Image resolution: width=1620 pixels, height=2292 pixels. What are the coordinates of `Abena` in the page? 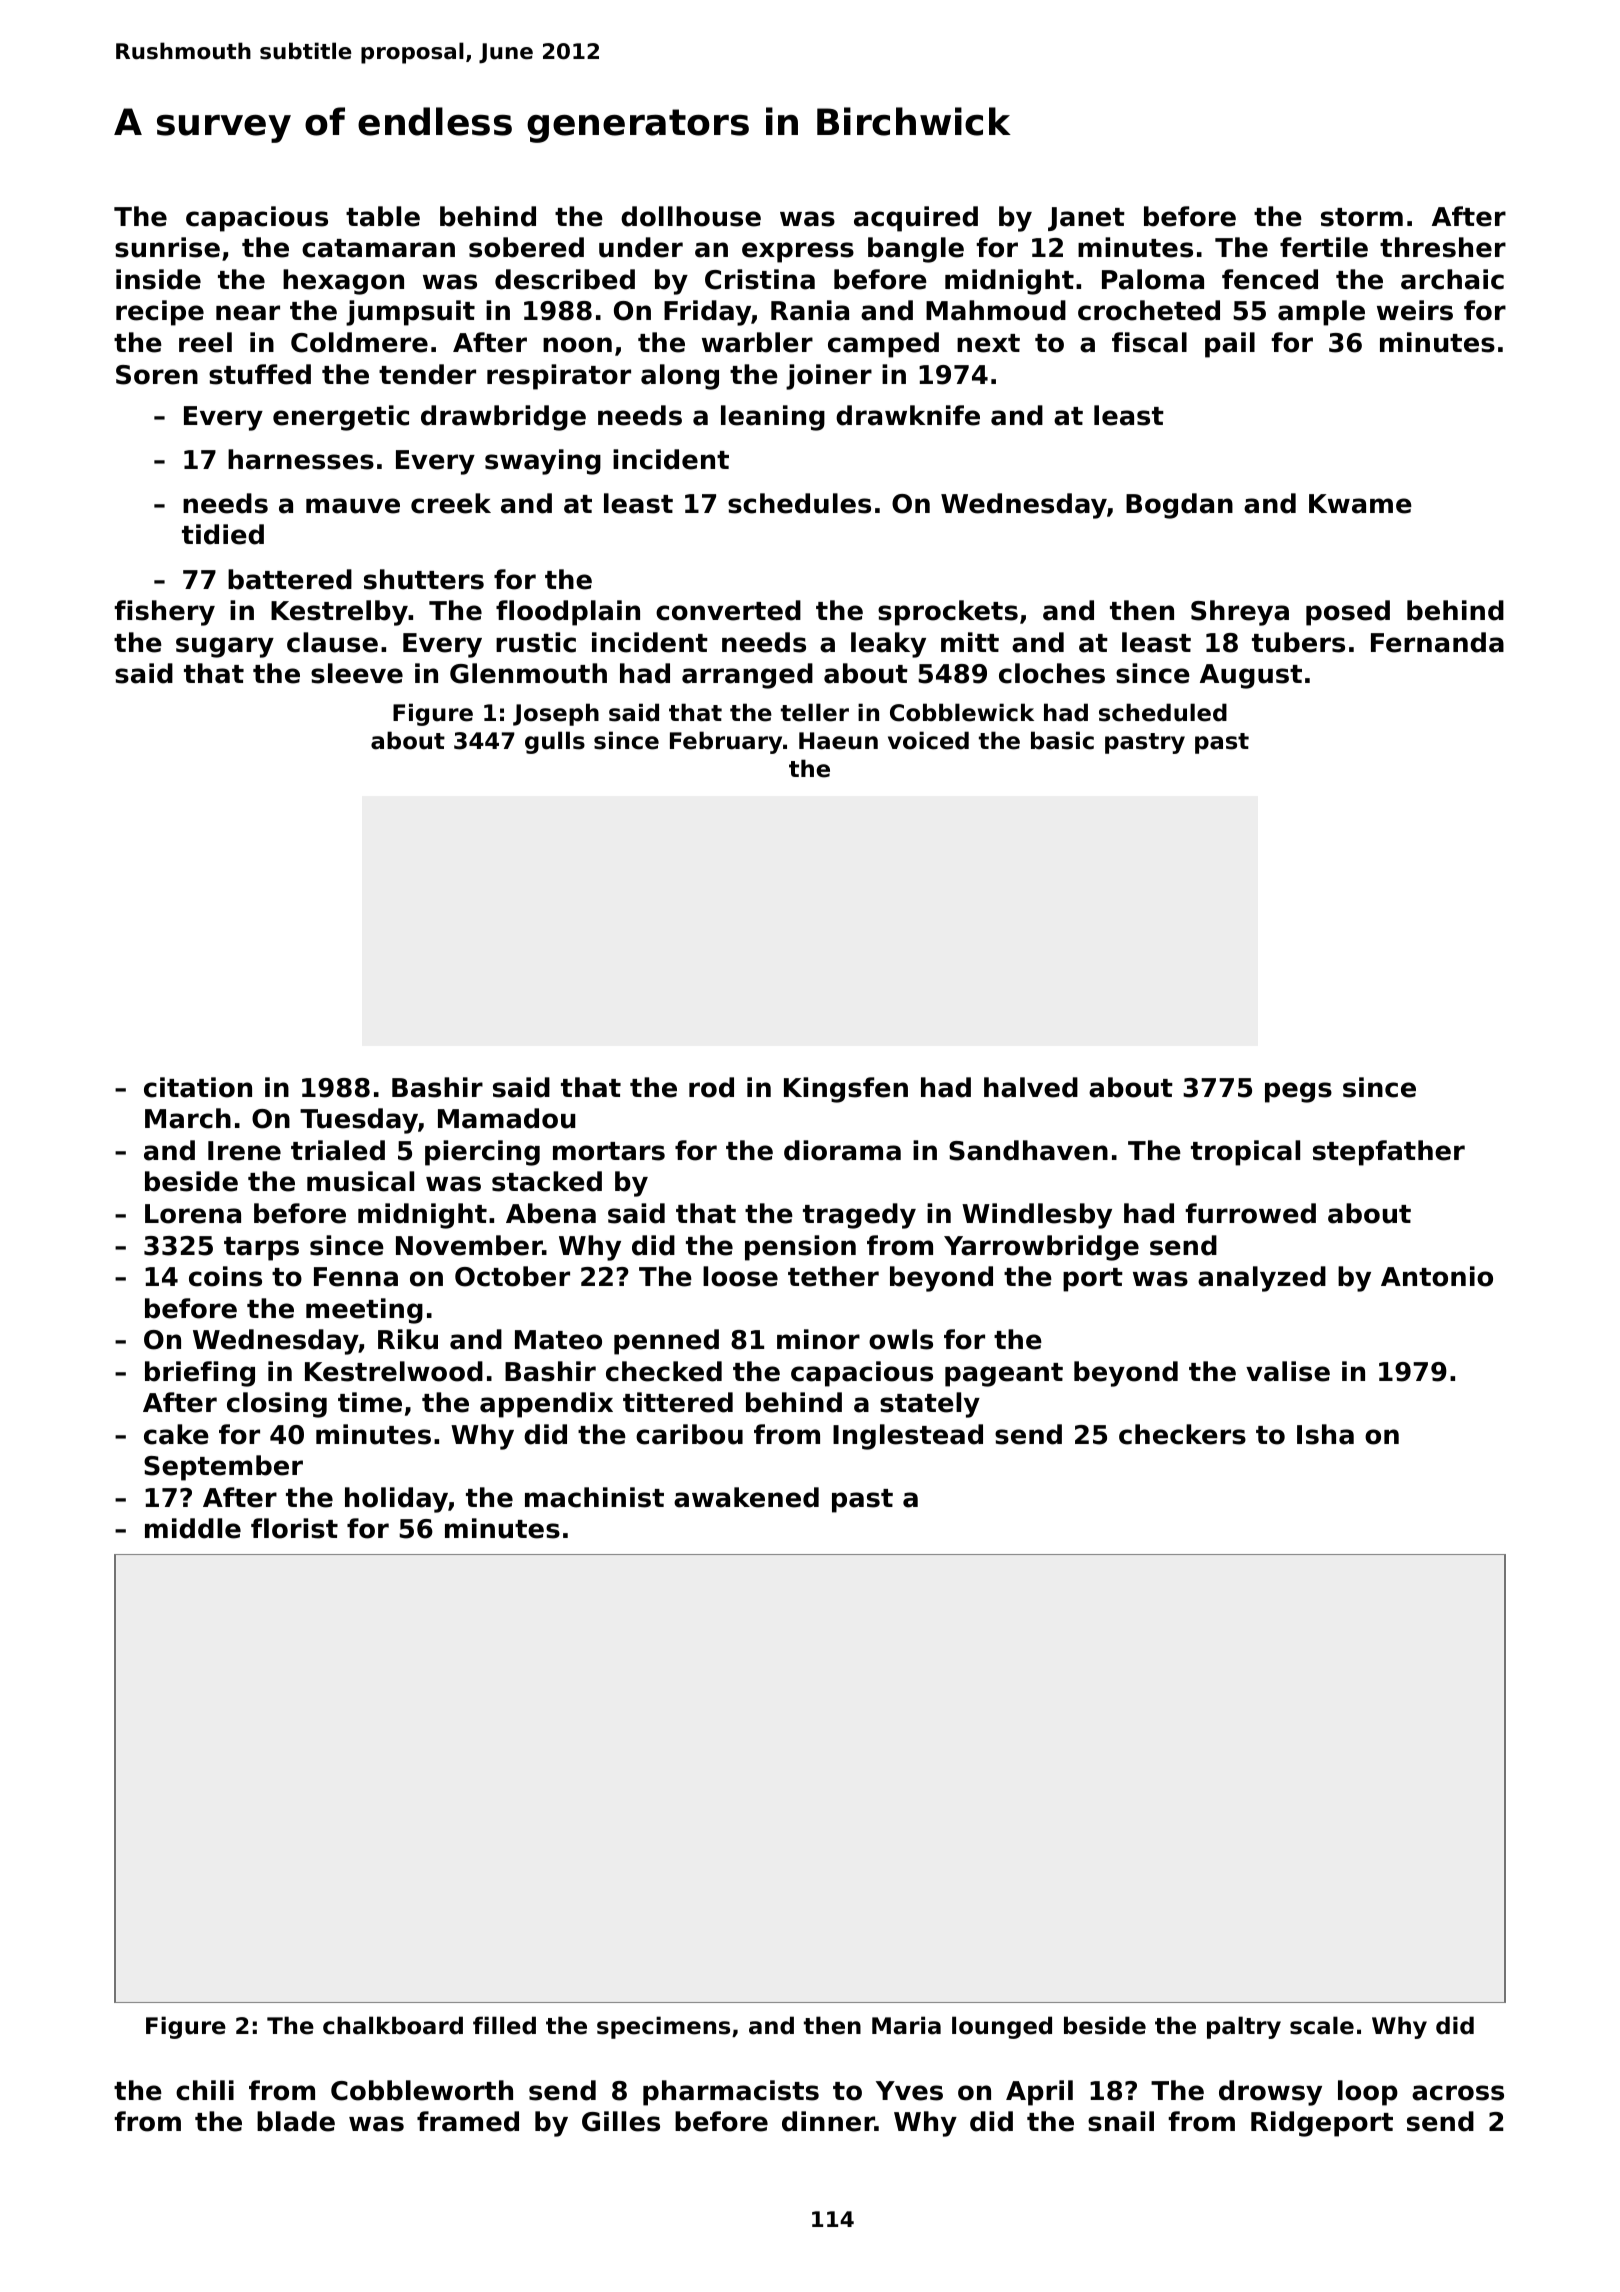 It's located at (551, 1213).
